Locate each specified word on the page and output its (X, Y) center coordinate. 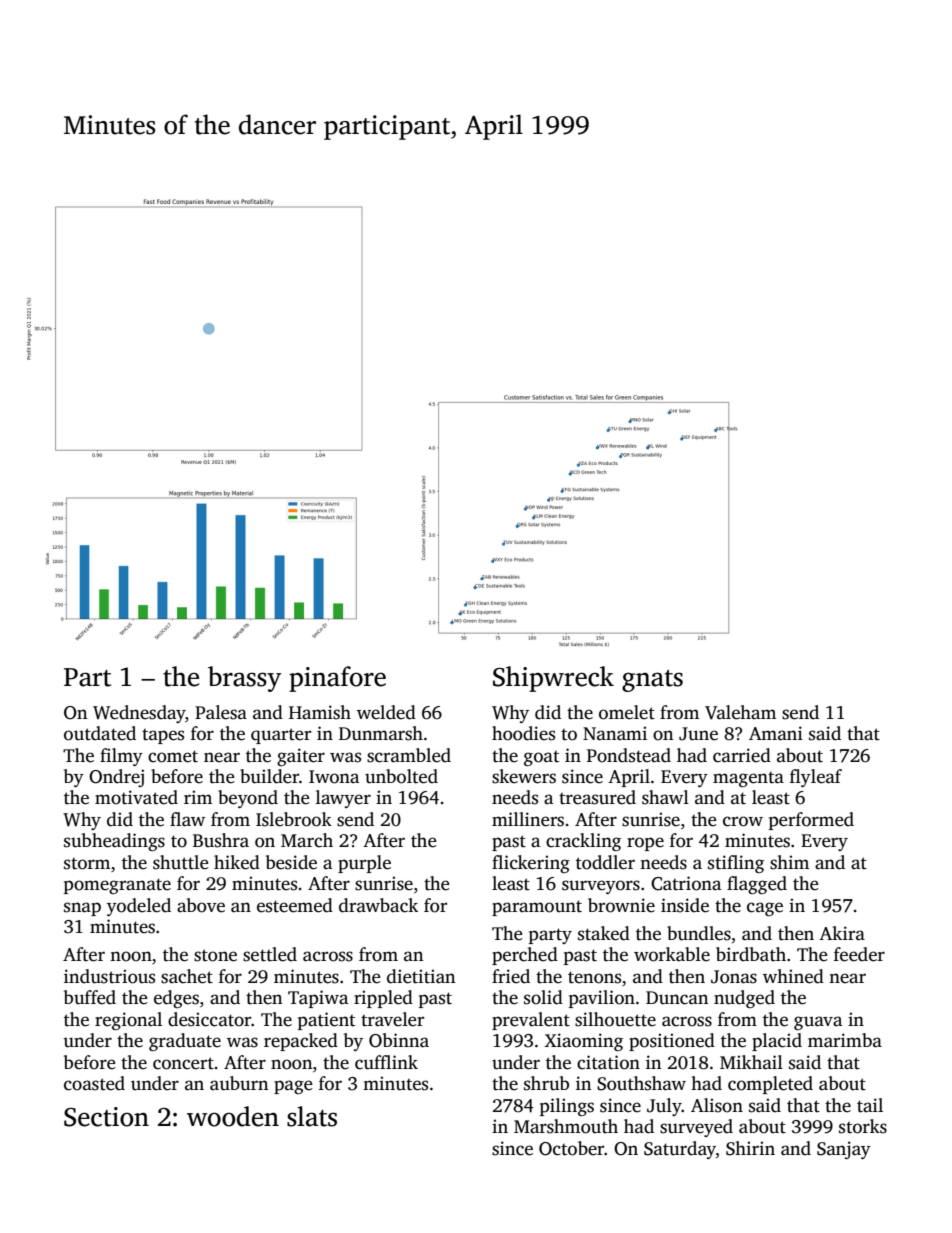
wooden (233, 1116)
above (201, 905)
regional (128, 1021)
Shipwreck (553, 679)
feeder (859, 954)
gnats (652, 681)
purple (364, 864)
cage (765, 909)
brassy (244, 679)
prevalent (531, 1021)
